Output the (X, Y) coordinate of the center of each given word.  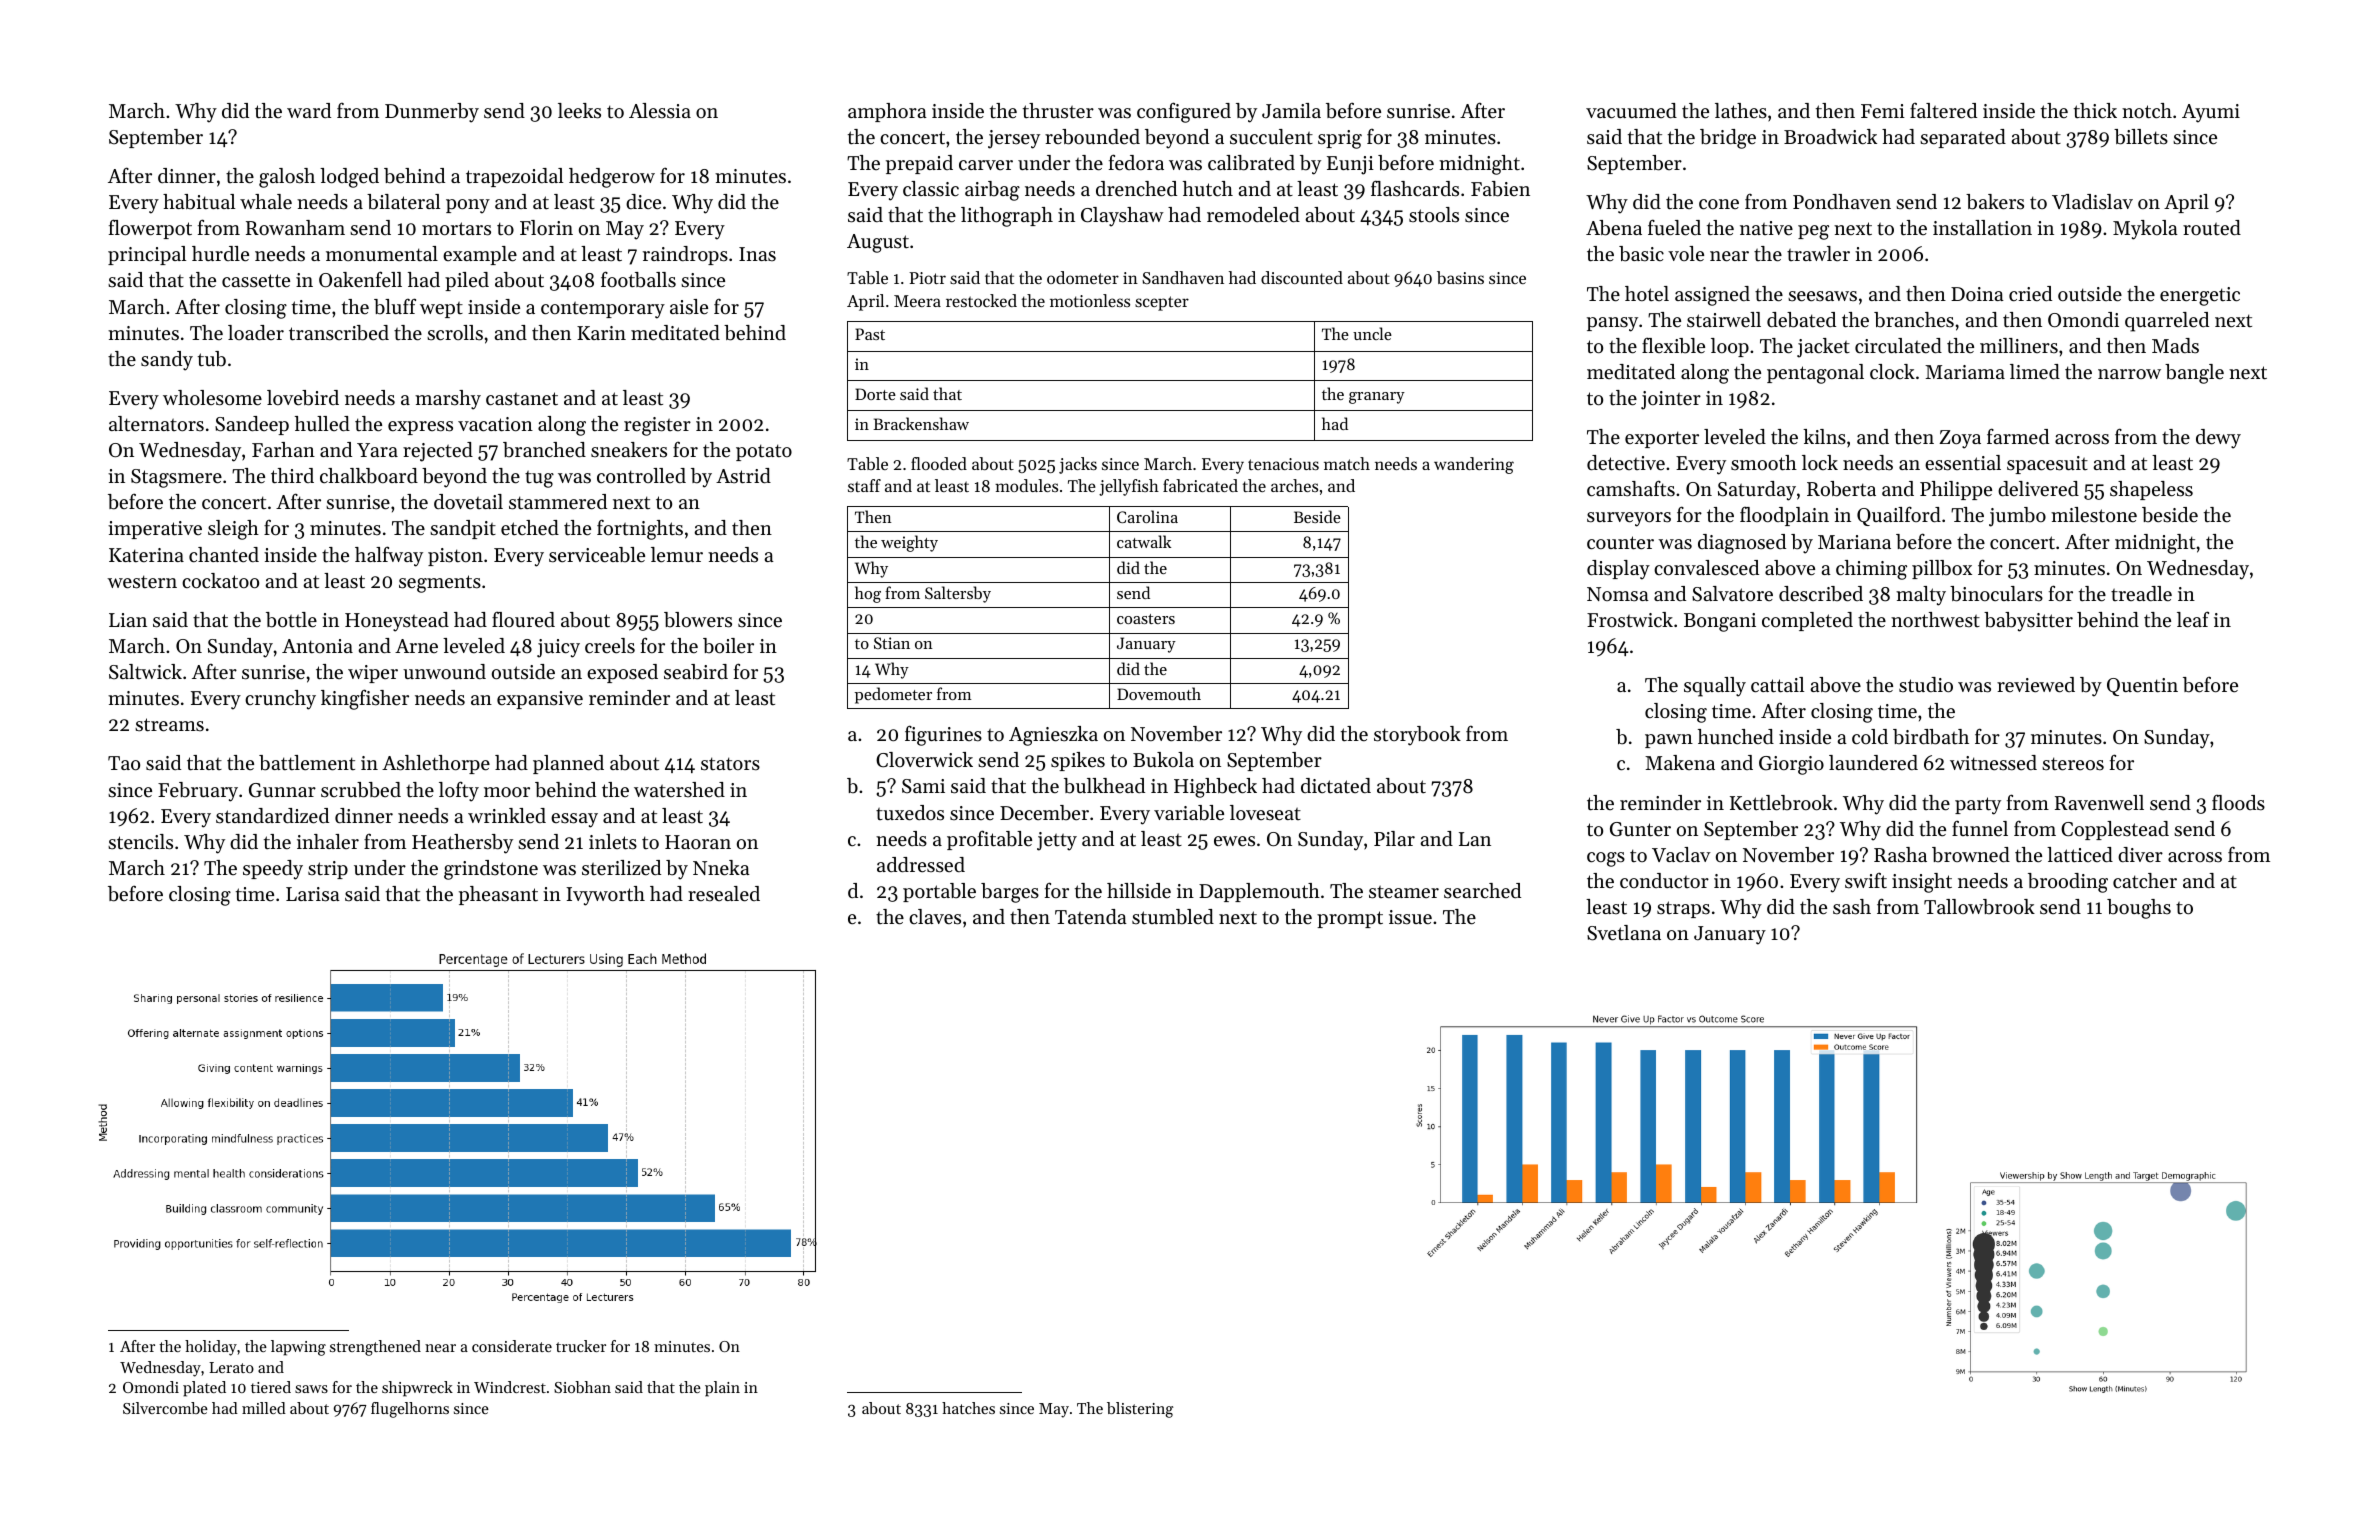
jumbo (2017, 517)
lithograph (1007, 217)
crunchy (280, 700)
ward (309, 110)
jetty (1057, 841)
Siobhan (582, 1387)
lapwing (298, 1348)
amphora (887, 112)
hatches (968, 1408)
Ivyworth (605, 896)
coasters (1146, 619)
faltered (1943, 110)
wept (441, 310)
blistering (1140, 1410)
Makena (1680, 762)
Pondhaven (1842, 201)
